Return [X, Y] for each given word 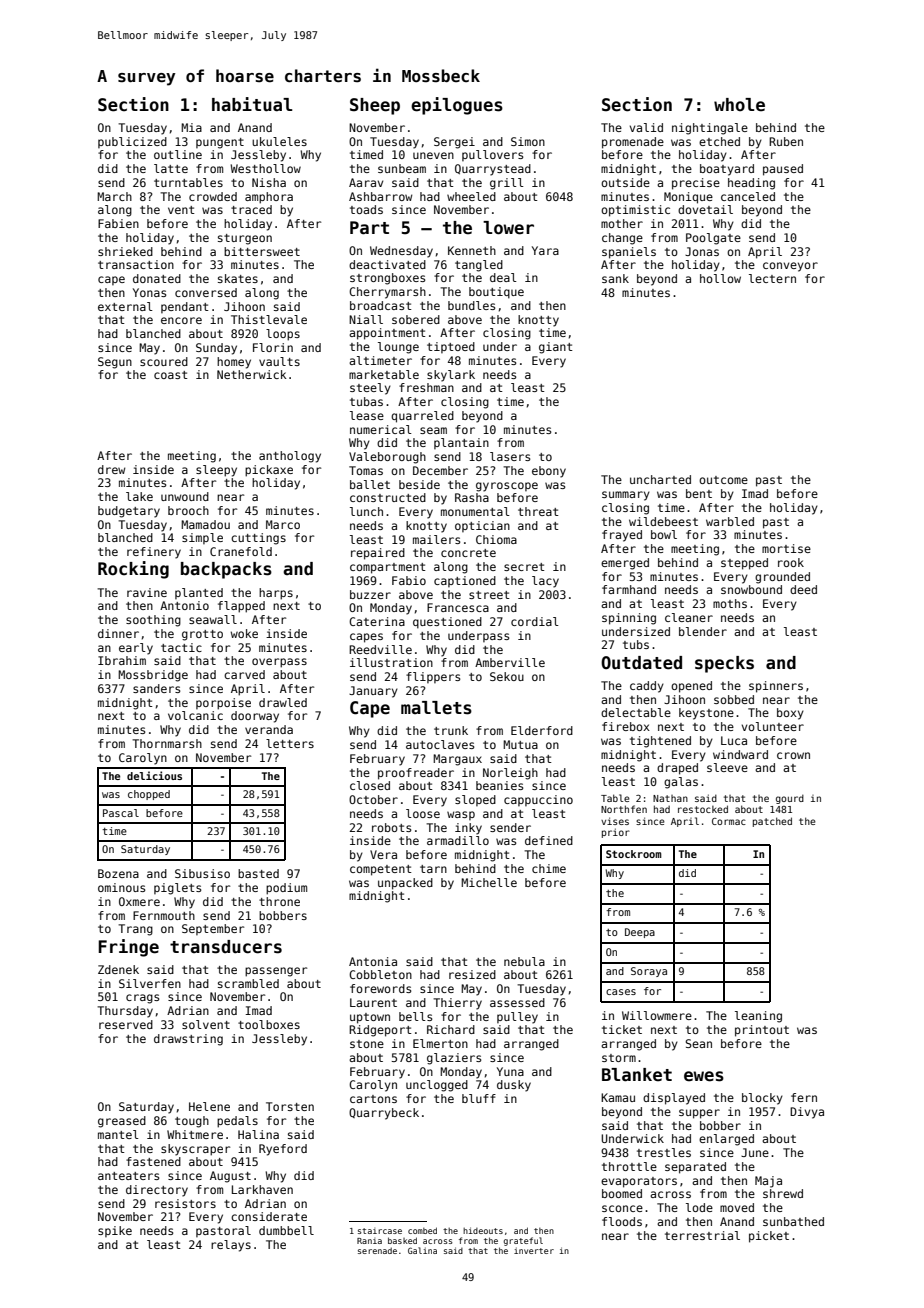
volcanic [195, 715]
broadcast [381, 305]
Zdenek [118, 969]
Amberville [510, 662]
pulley [517, 1018]
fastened [153, 1161]
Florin [273, 347]
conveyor [790, 267]
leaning [758, 1017]
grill [507, 184]
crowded [213, 196]
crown [793, 755]
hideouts [483, 1230]
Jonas [702, 251]
